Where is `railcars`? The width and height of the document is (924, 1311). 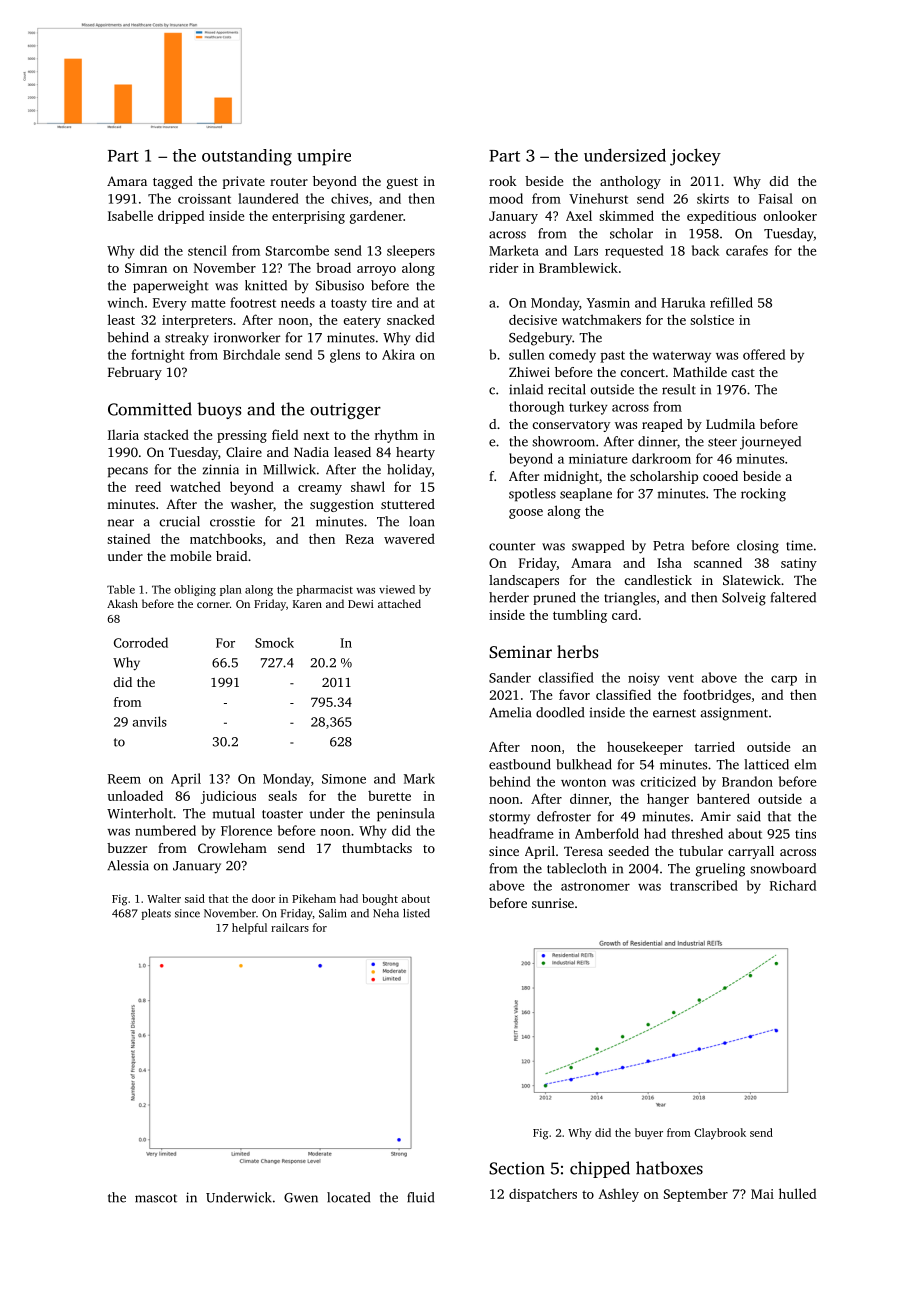
railcars is located at coordinates (290, 927).
